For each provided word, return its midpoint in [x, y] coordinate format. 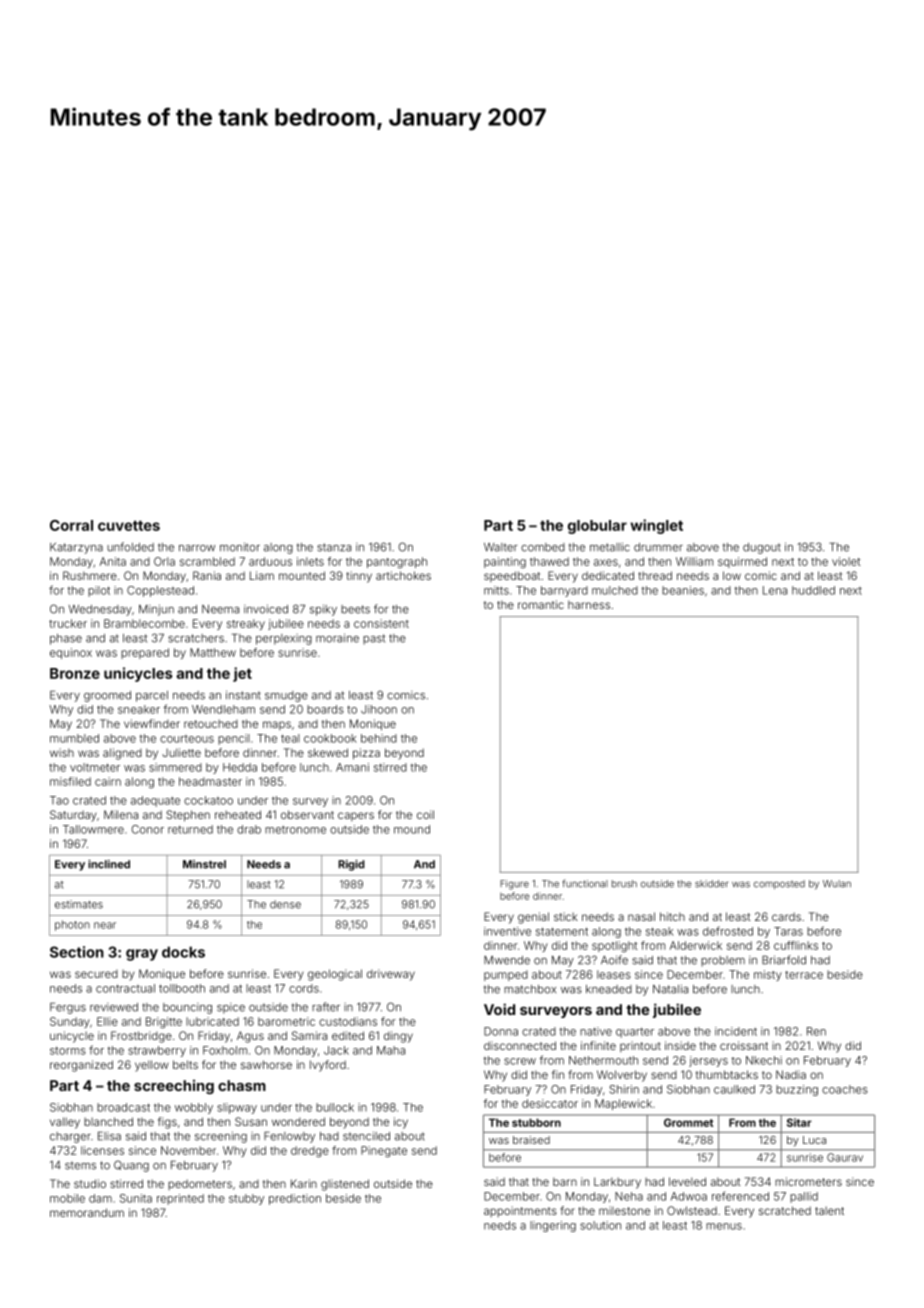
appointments [520, 1211]
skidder [711, 884]
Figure [514, 885]
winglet [656, 526]
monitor [240, 547]
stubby [246, 1199]
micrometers [808, 1181]
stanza [334, 547]
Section [77, 952]
